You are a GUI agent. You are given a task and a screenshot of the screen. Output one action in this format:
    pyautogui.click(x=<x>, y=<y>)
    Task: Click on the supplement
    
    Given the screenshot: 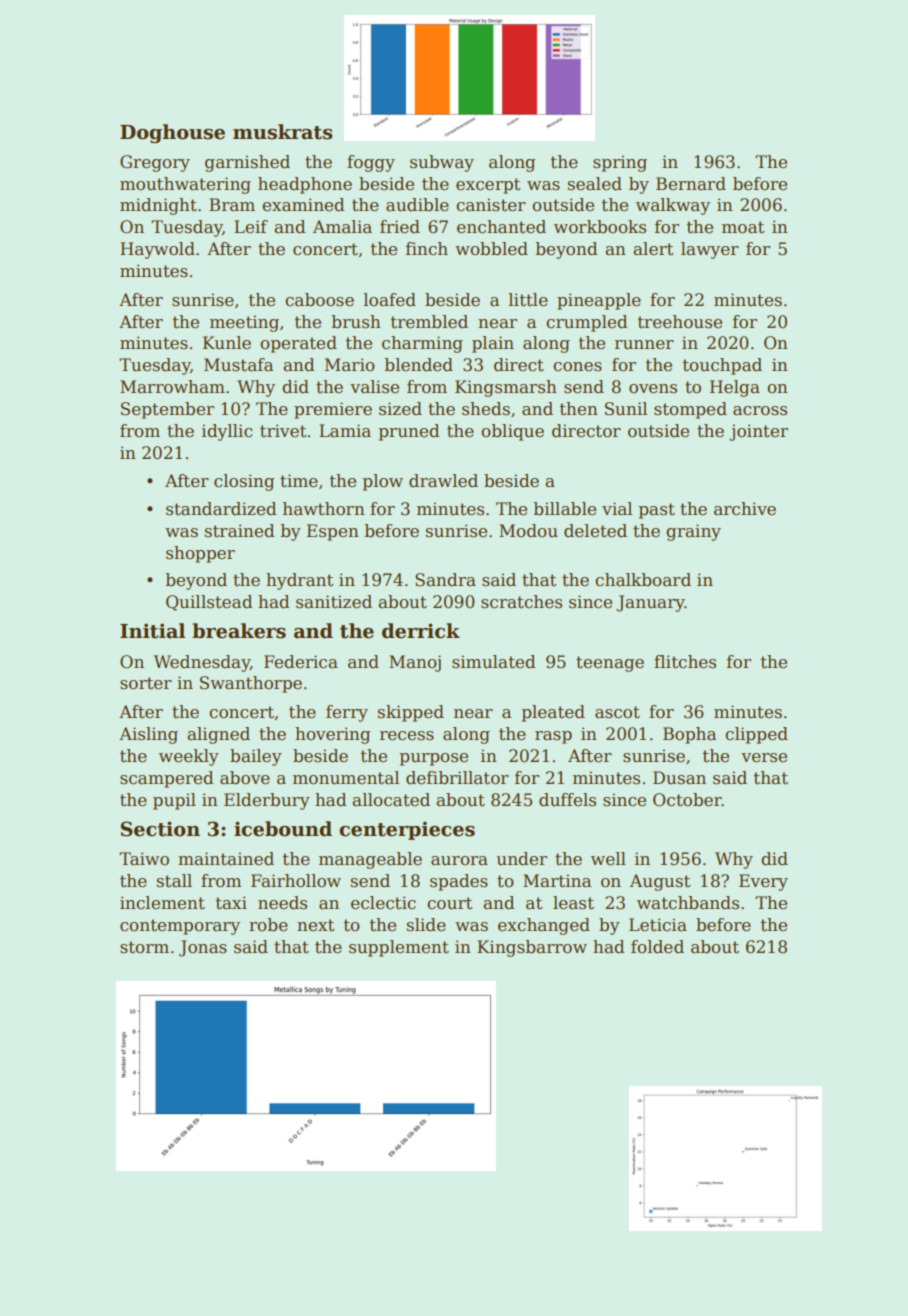 What is the action you would take?
    pyautogui.click(x=399, y=948)
